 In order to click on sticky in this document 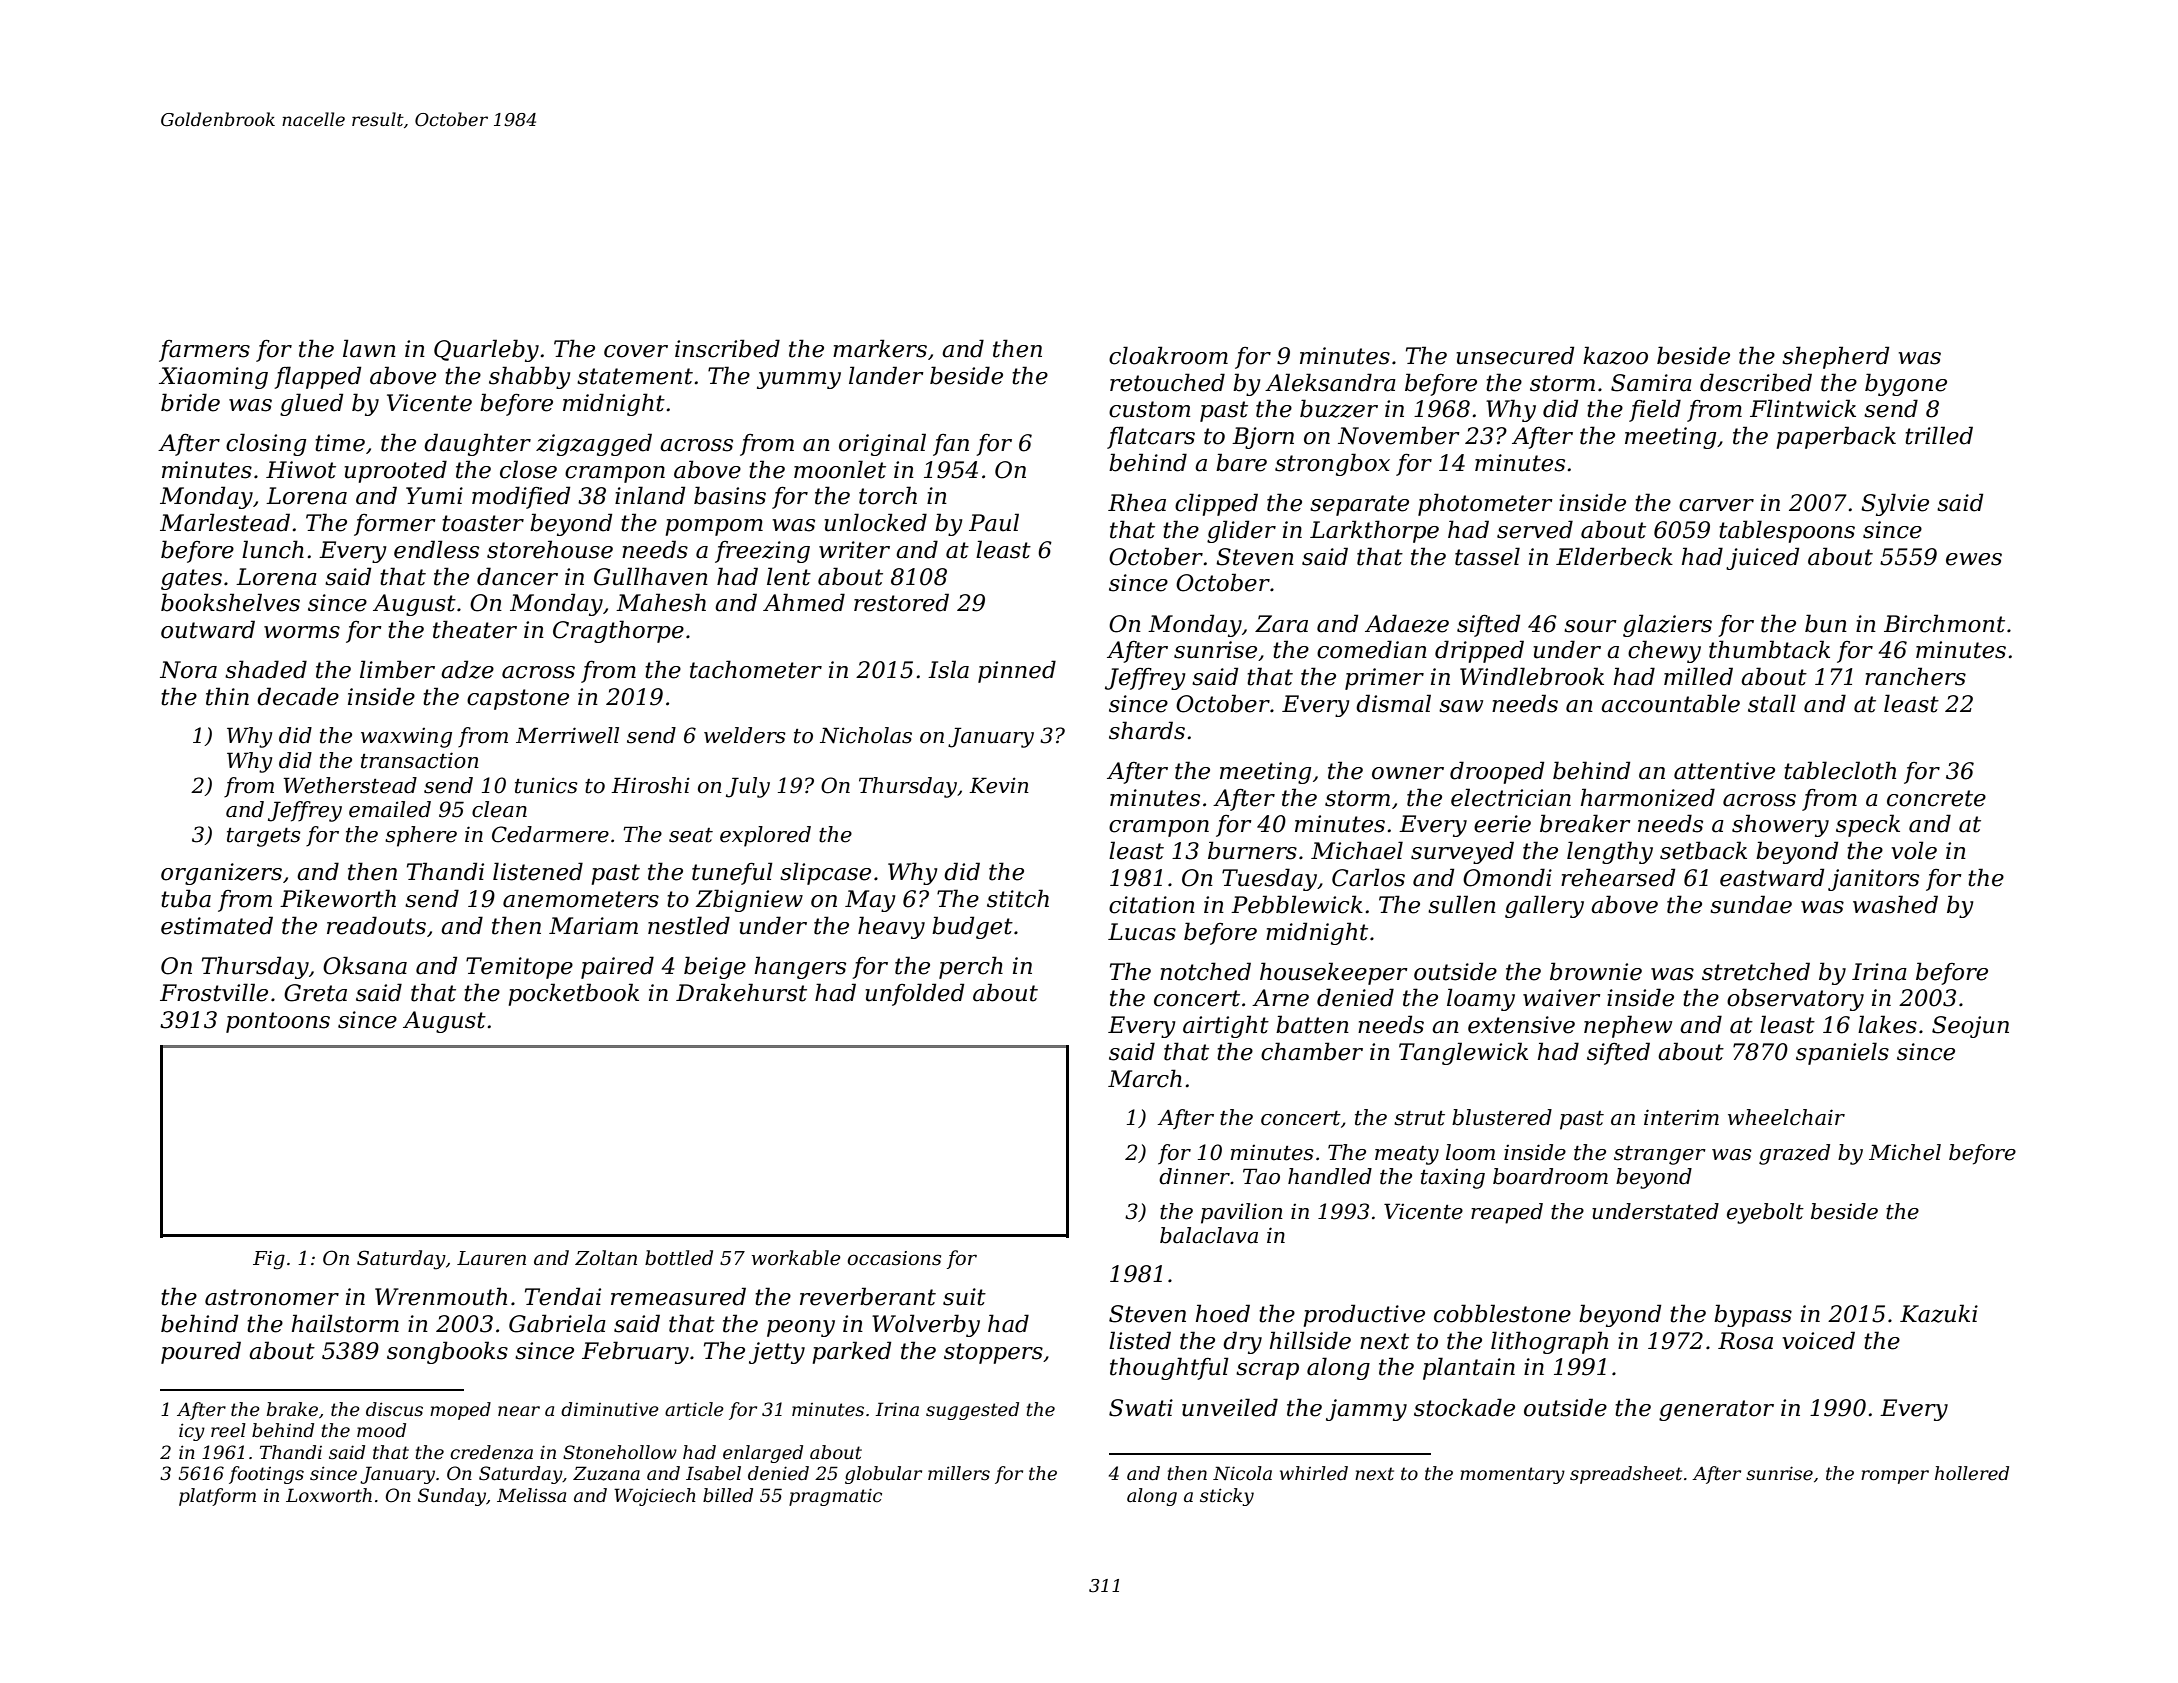, I will do `click(1227, 1497)`.
